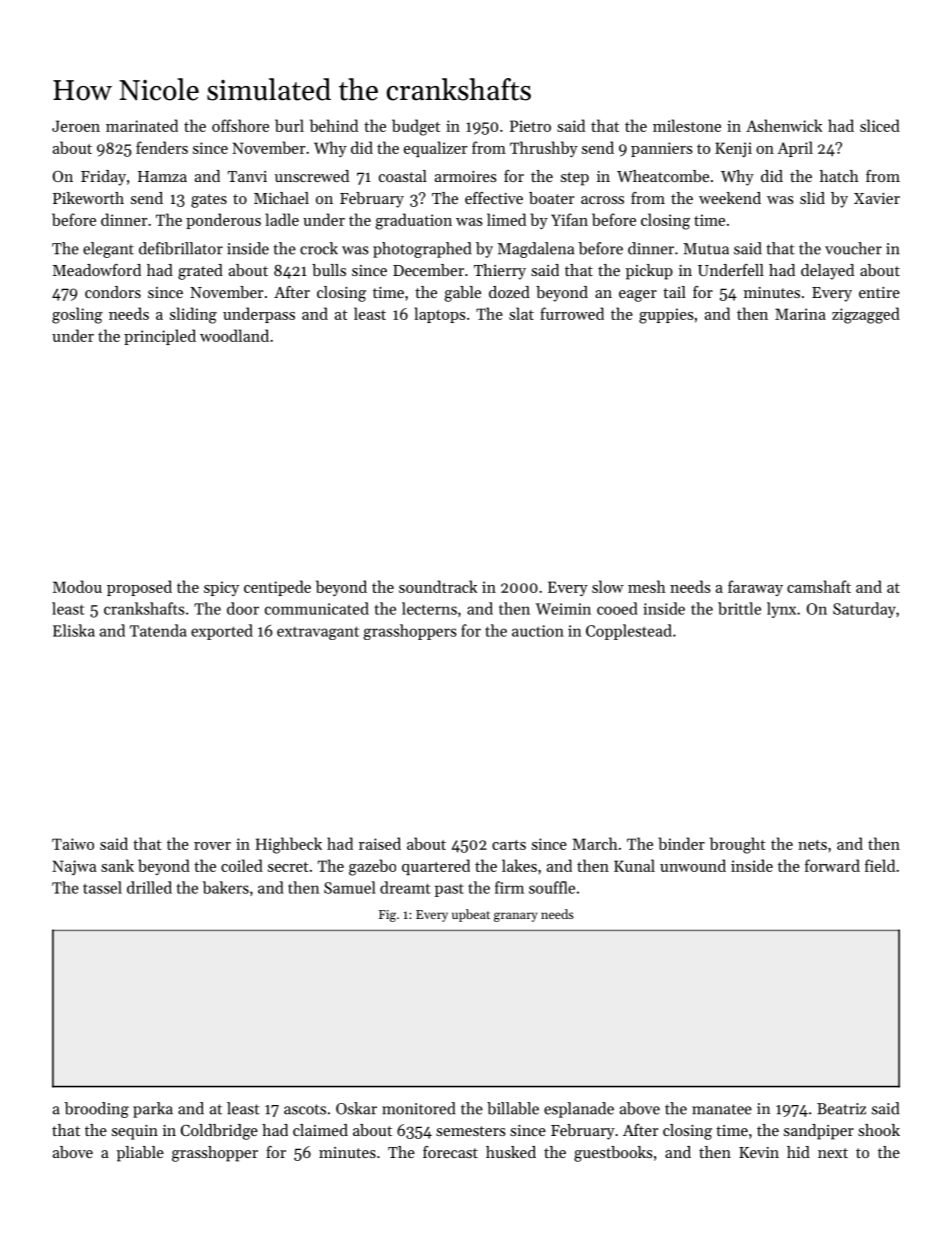 Image resolution: width=952 pixels, height=1233 pixels. What do you see at coordinates (853, 248) in the image?
I see `voucher` at bounding box center [853, 248].
